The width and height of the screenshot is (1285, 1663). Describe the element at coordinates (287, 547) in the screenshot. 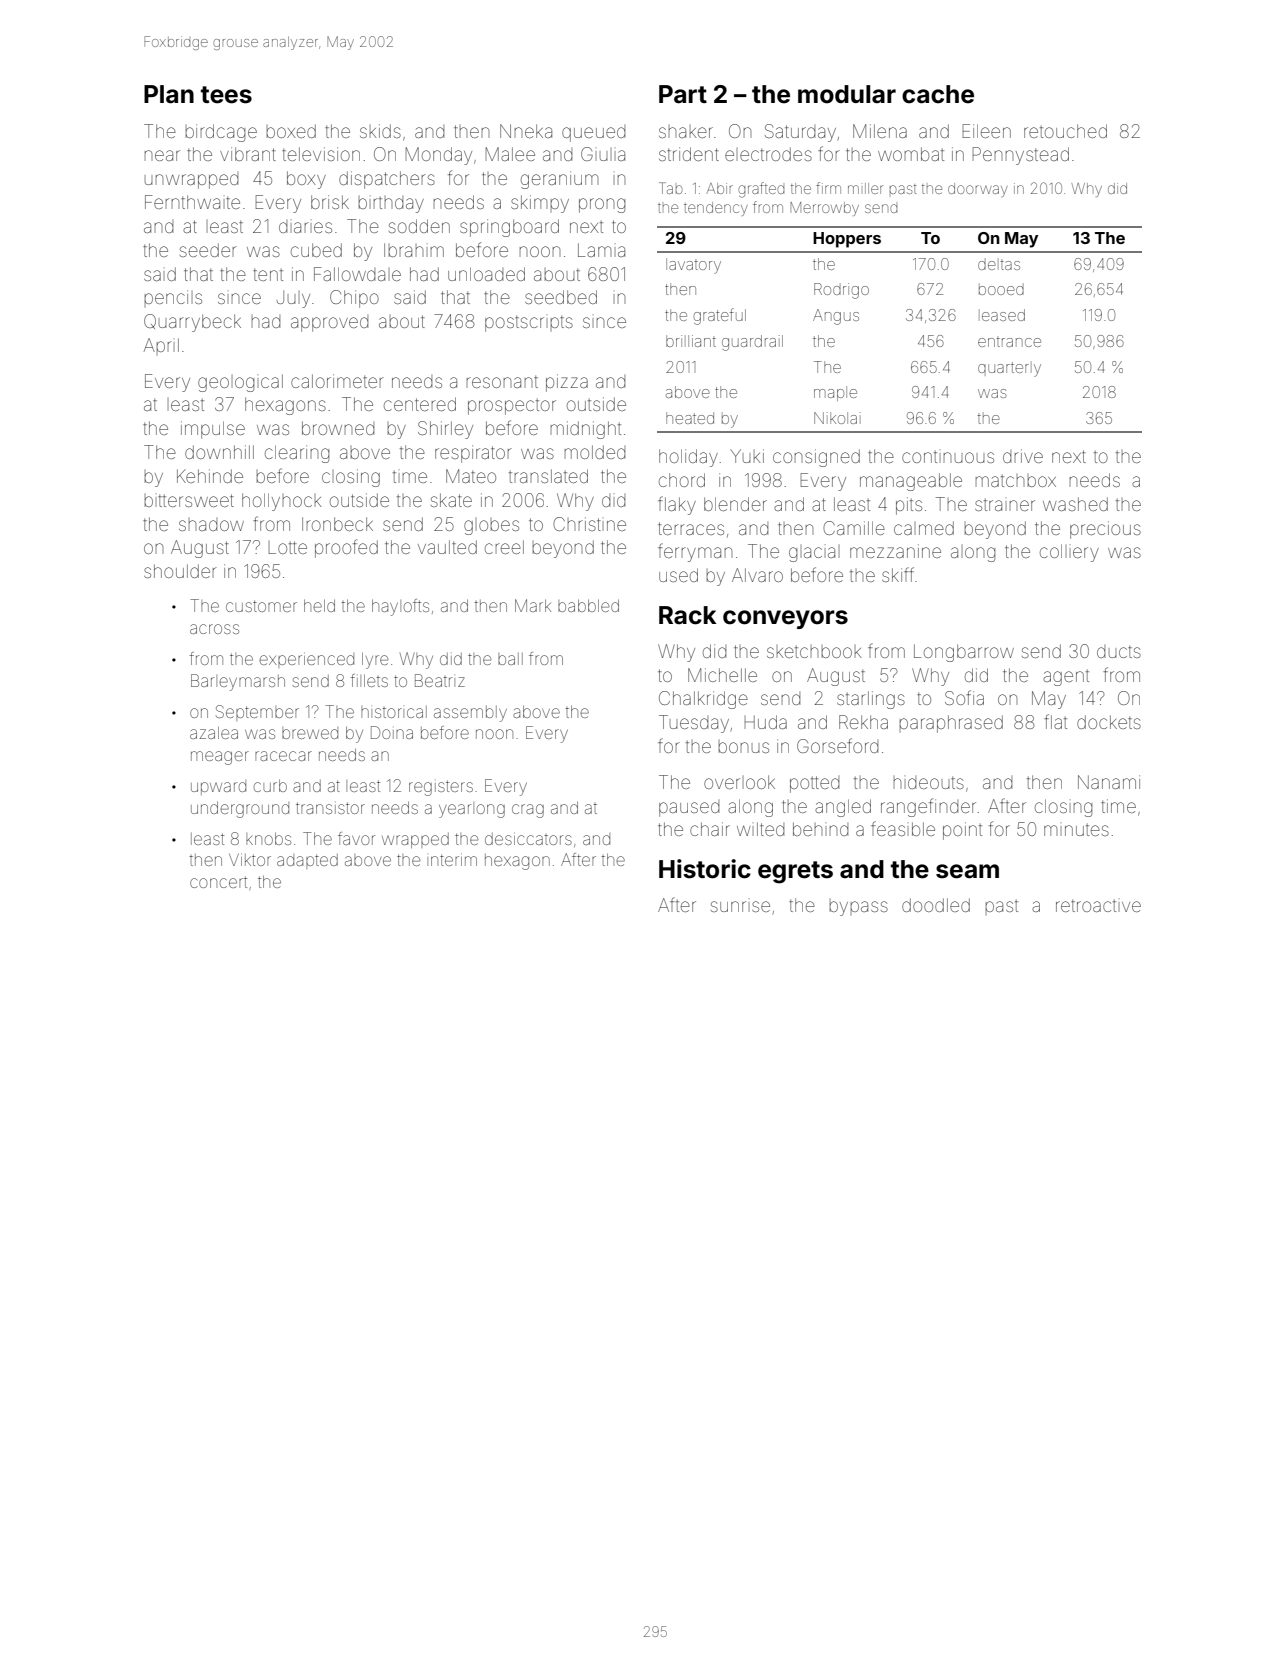

I see `Lotte` at that location.
